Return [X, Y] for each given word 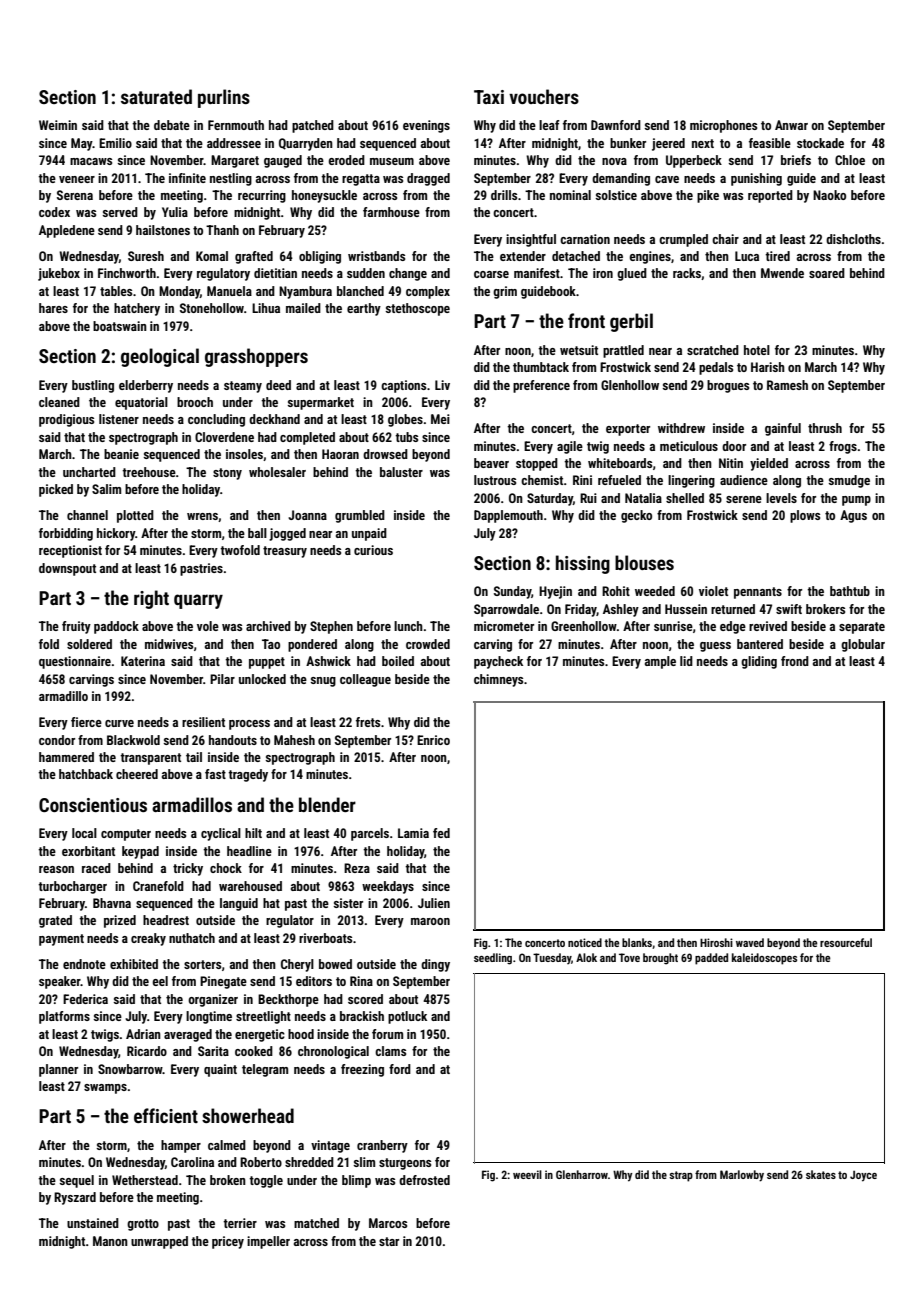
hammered [66, 757]
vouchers [544, 96]
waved [750, 942]
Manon [110, 1241]
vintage [330, 1146]
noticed [585, 942]
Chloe [850, 160]
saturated [156, 96]
